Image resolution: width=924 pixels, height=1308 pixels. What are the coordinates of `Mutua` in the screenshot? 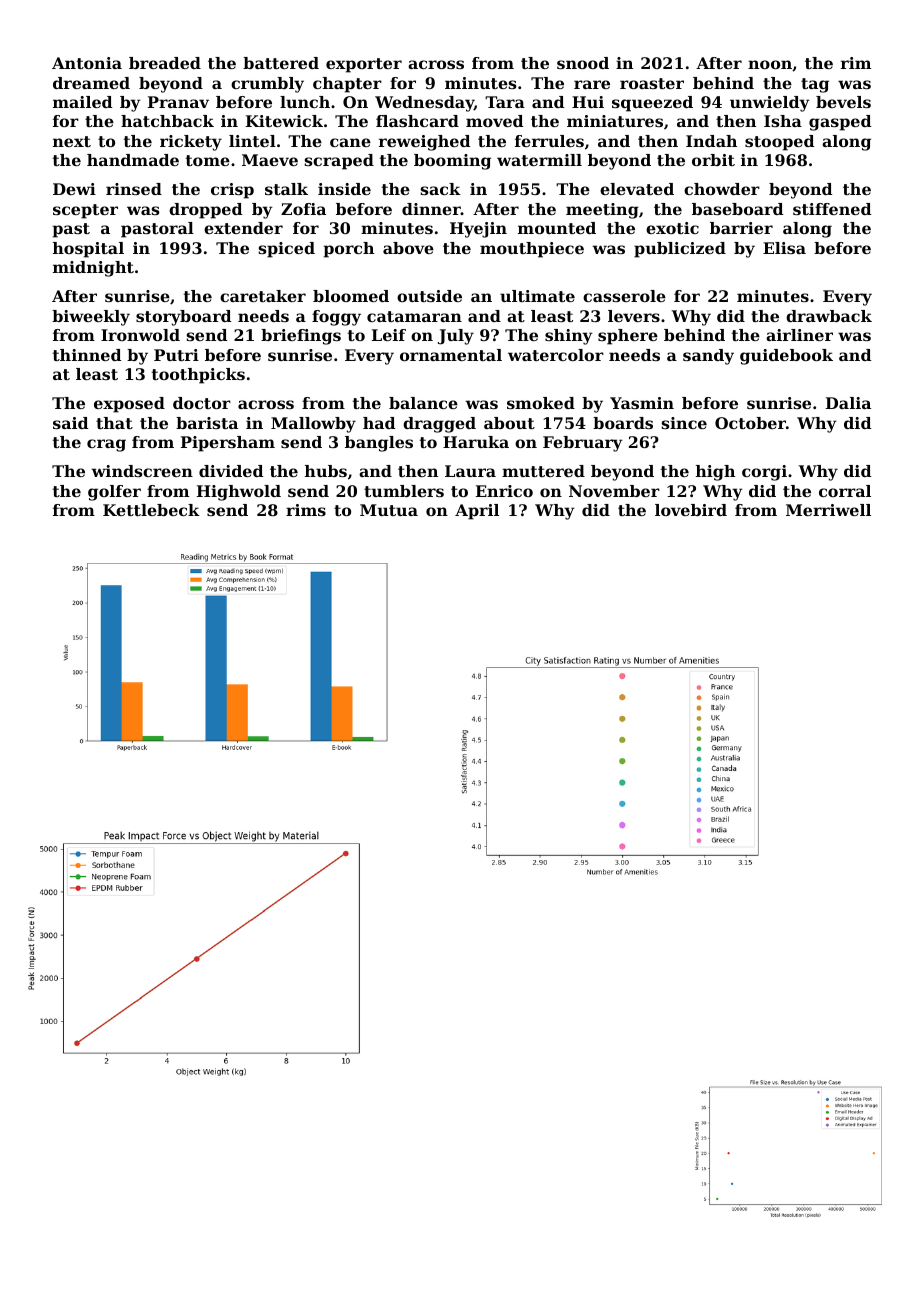 It's located at (389, 510).
